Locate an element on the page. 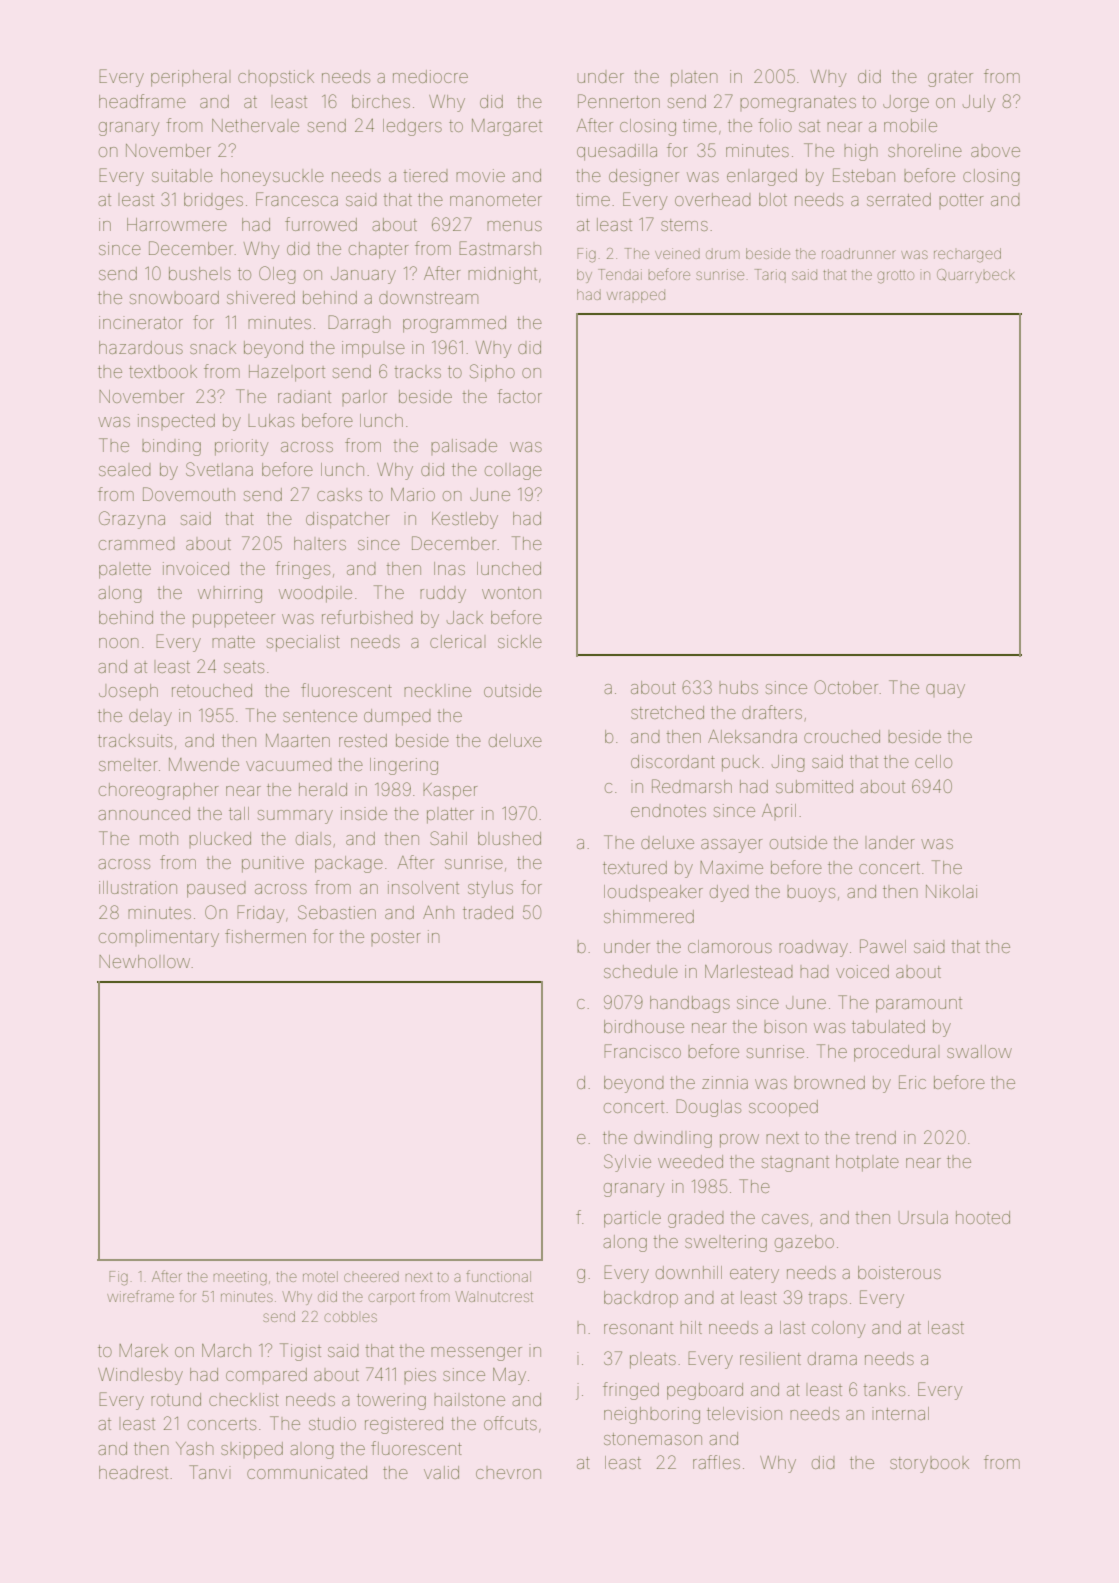  stretched is located at coordinates (667, 712).
